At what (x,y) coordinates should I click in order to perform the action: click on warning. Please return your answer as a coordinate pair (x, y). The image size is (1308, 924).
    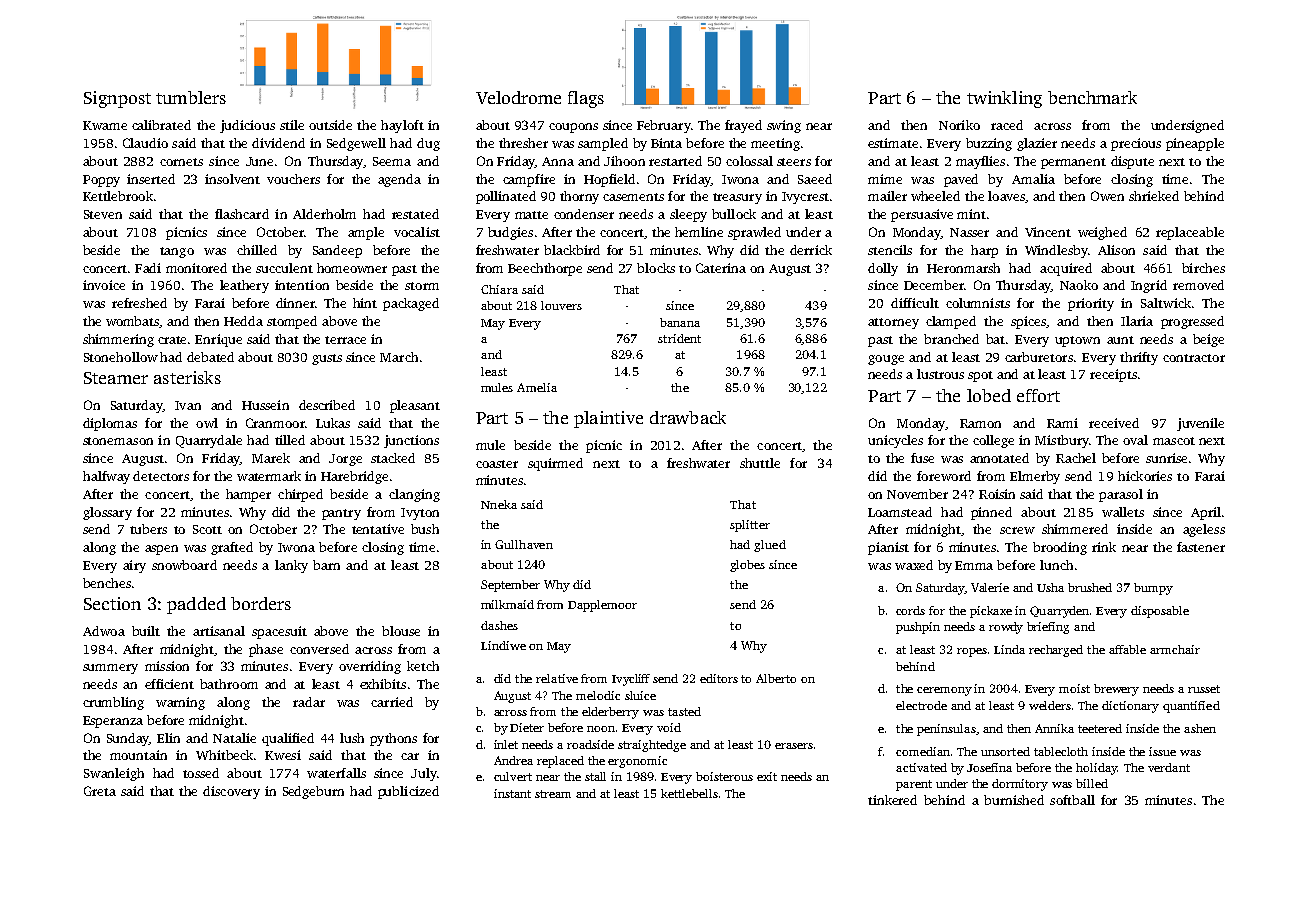
    Looking at the image, I should click on (180, 703).
